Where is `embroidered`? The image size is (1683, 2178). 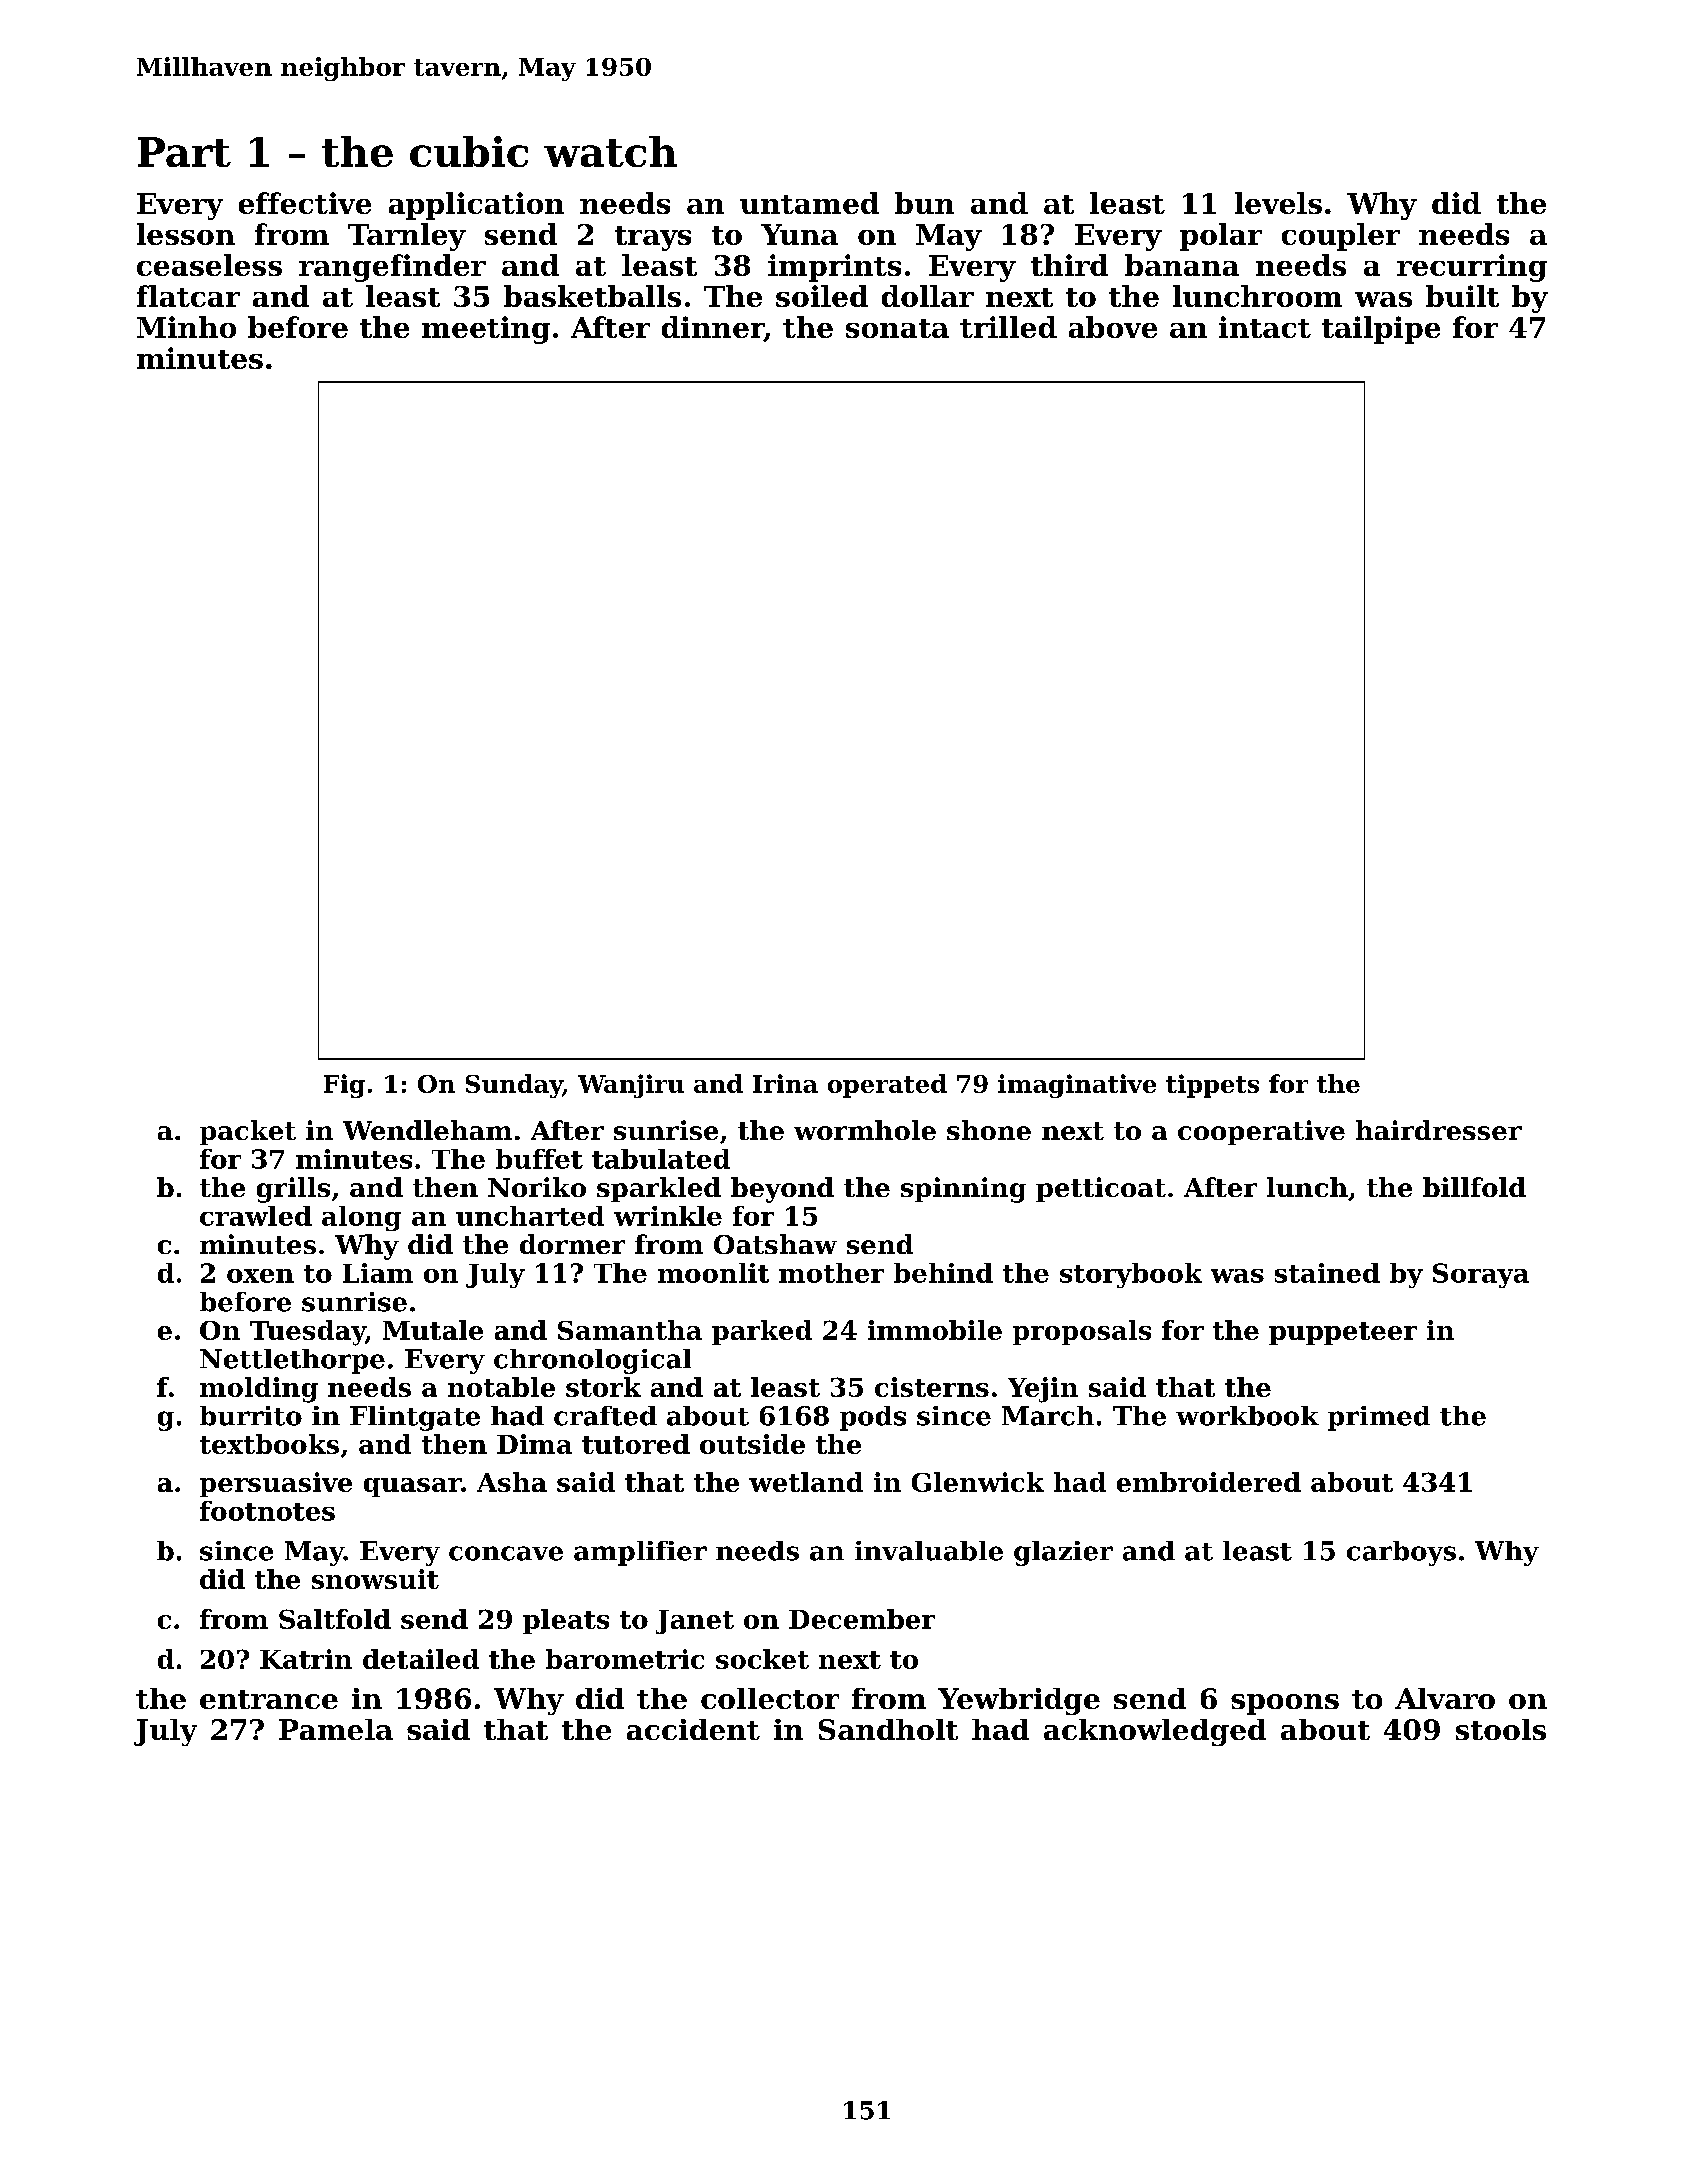 embroidered is located at coordinates (1209, 1482).
